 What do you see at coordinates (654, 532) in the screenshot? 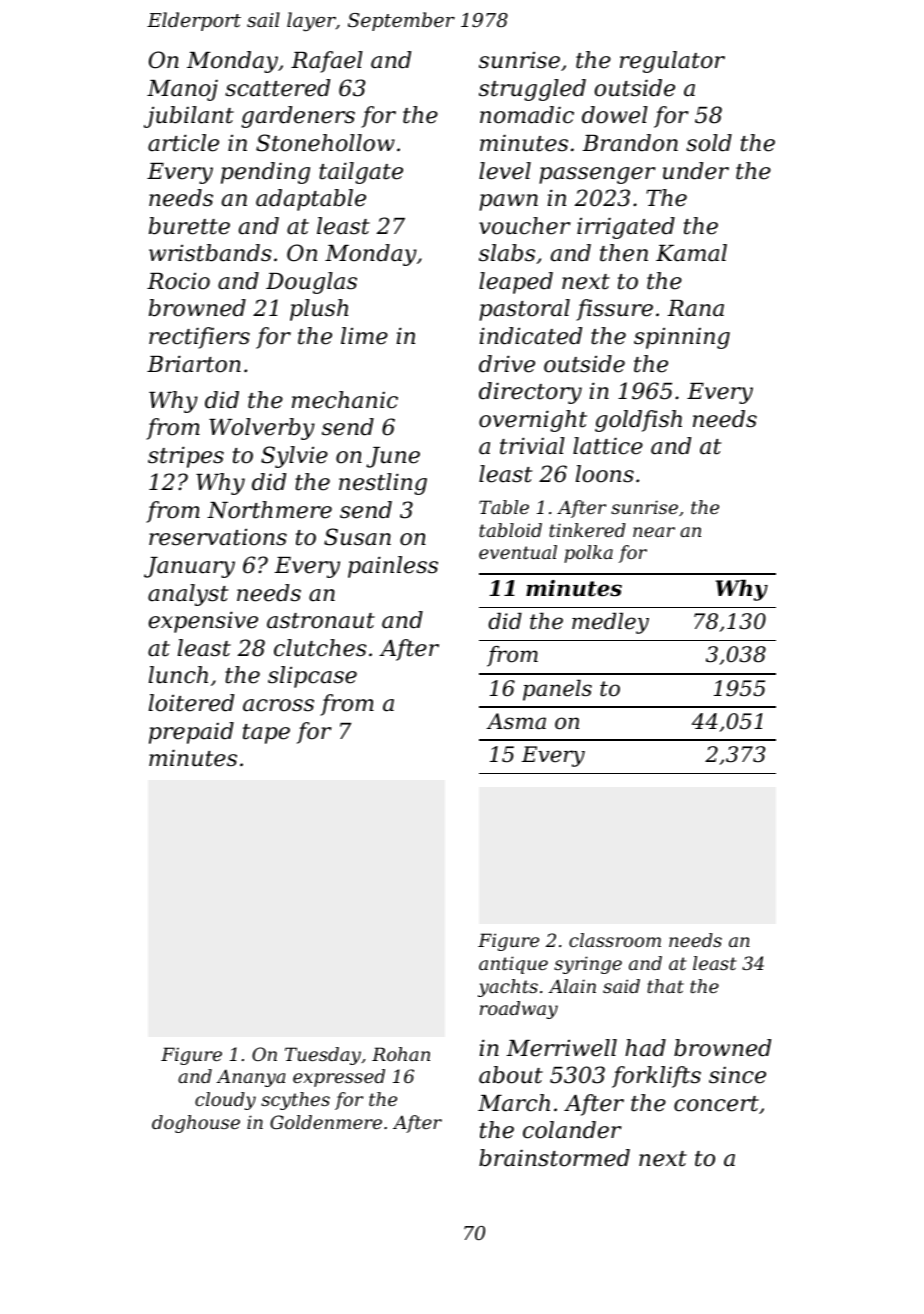
I see `near` at bounding box center [654, 532].
